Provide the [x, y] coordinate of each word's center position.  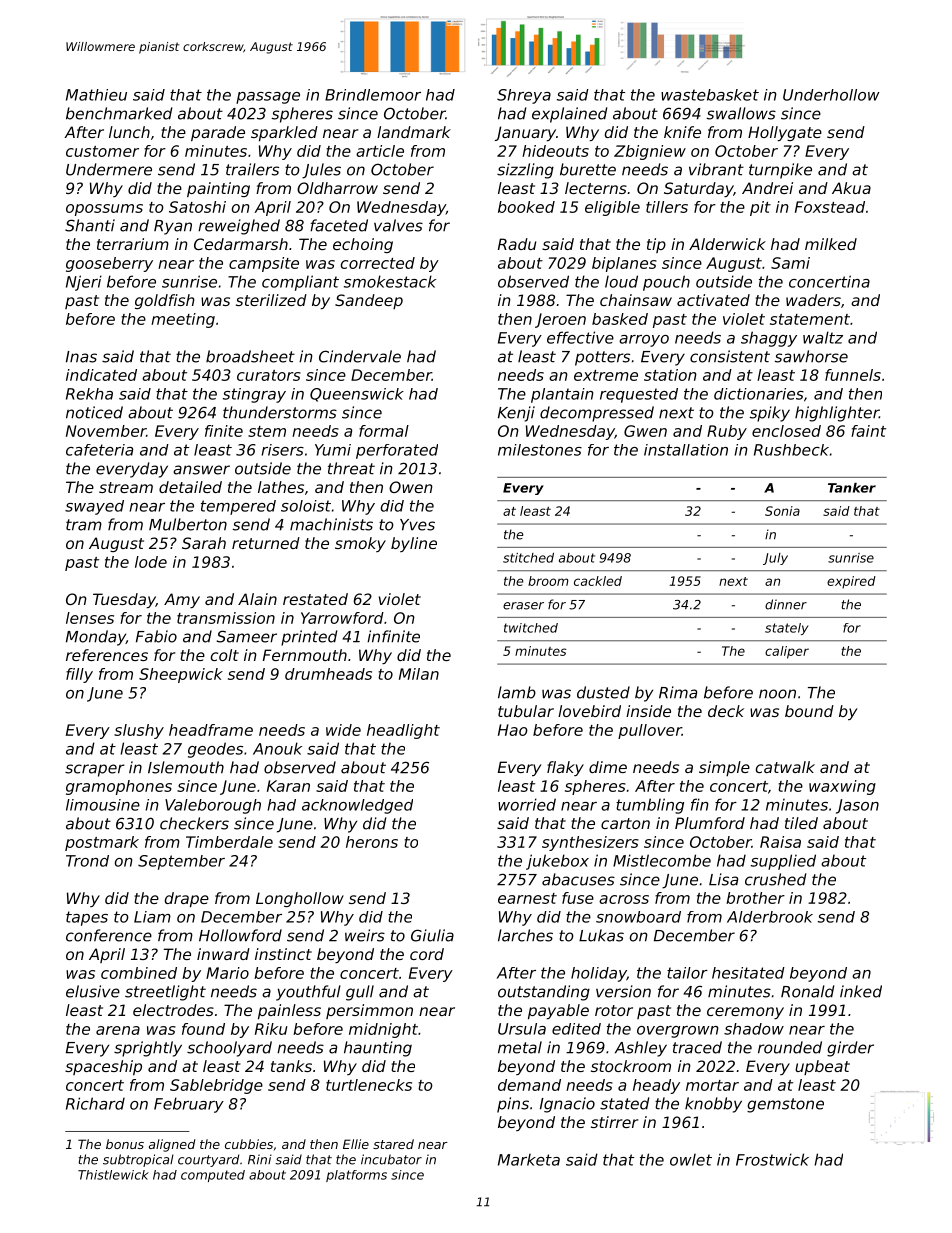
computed [213, 1176]
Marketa [529, 1160]
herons [372, 842]
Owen [411, 487]
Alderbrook [770, 917]
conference [109, 935]
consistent [730, 356]
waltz [823, 337]
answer [201, 470]
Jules [321, 171]
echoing [363, 245]
